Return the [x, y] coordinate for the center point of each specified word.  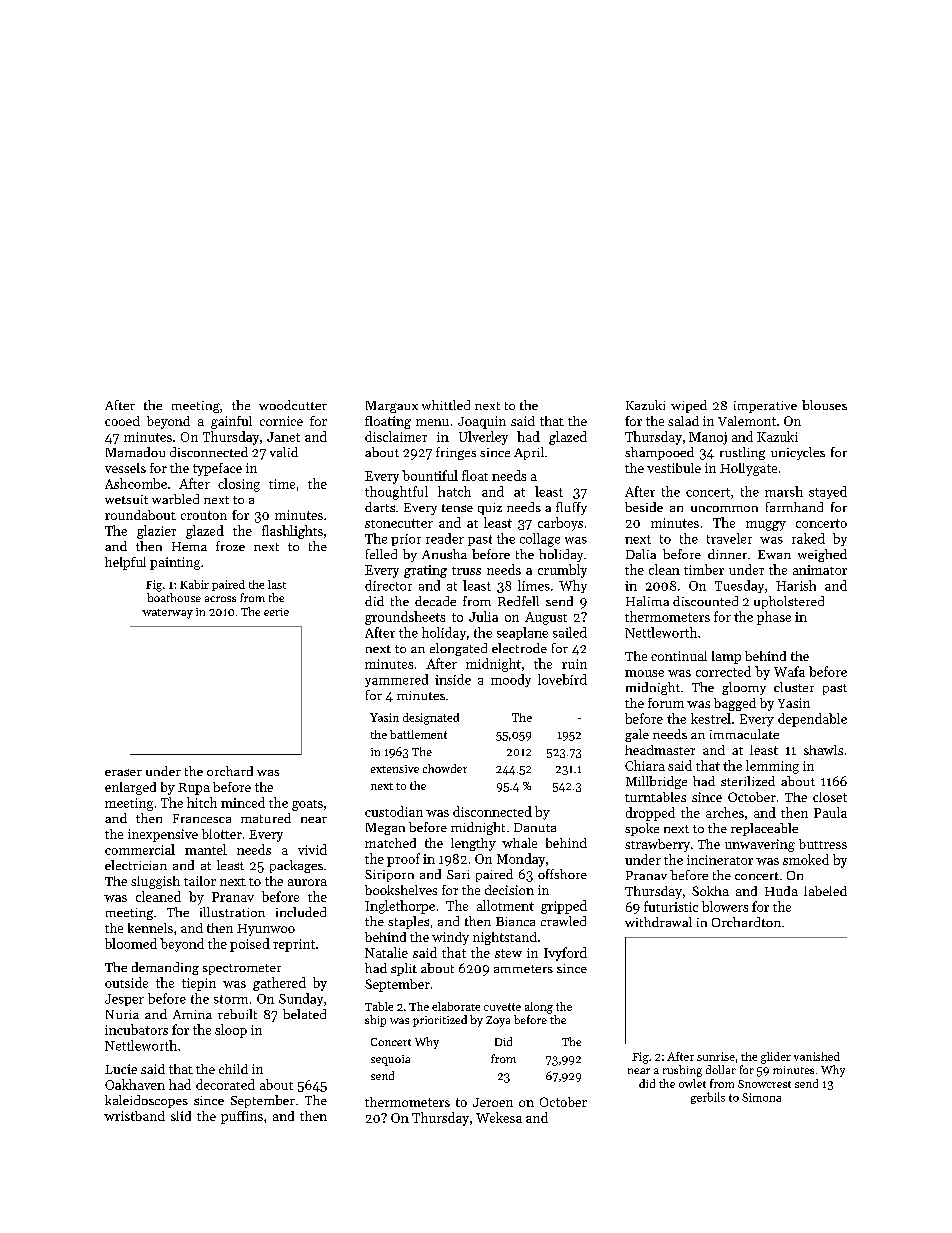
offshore [562, 874]
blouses [824, 405]
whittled [446, 405]
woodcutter [293, 405]
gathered [279, 984]
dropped [650, 814]
